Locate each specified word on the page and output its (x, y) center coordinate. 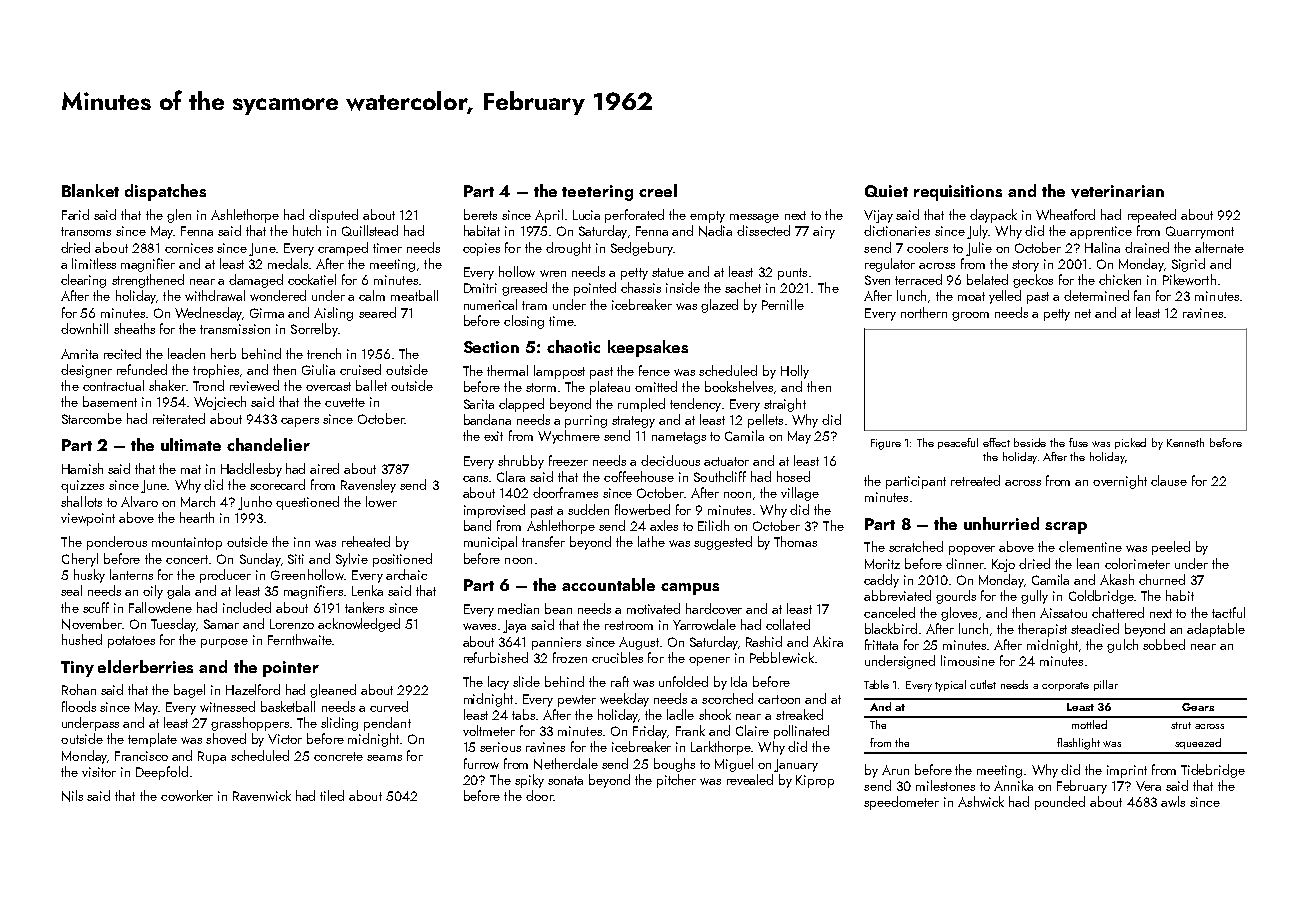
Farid (75, 214)
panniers (556, 643)
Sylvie (352, 560)
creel (658, 190)
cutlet (983, 684)
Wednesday (208, 314)
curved (389, 706)
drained (1147, 247)
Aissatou (1063, 613)
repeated (1152, 216)
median (518, 608)
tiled (332, 795)
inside (683, 287)
